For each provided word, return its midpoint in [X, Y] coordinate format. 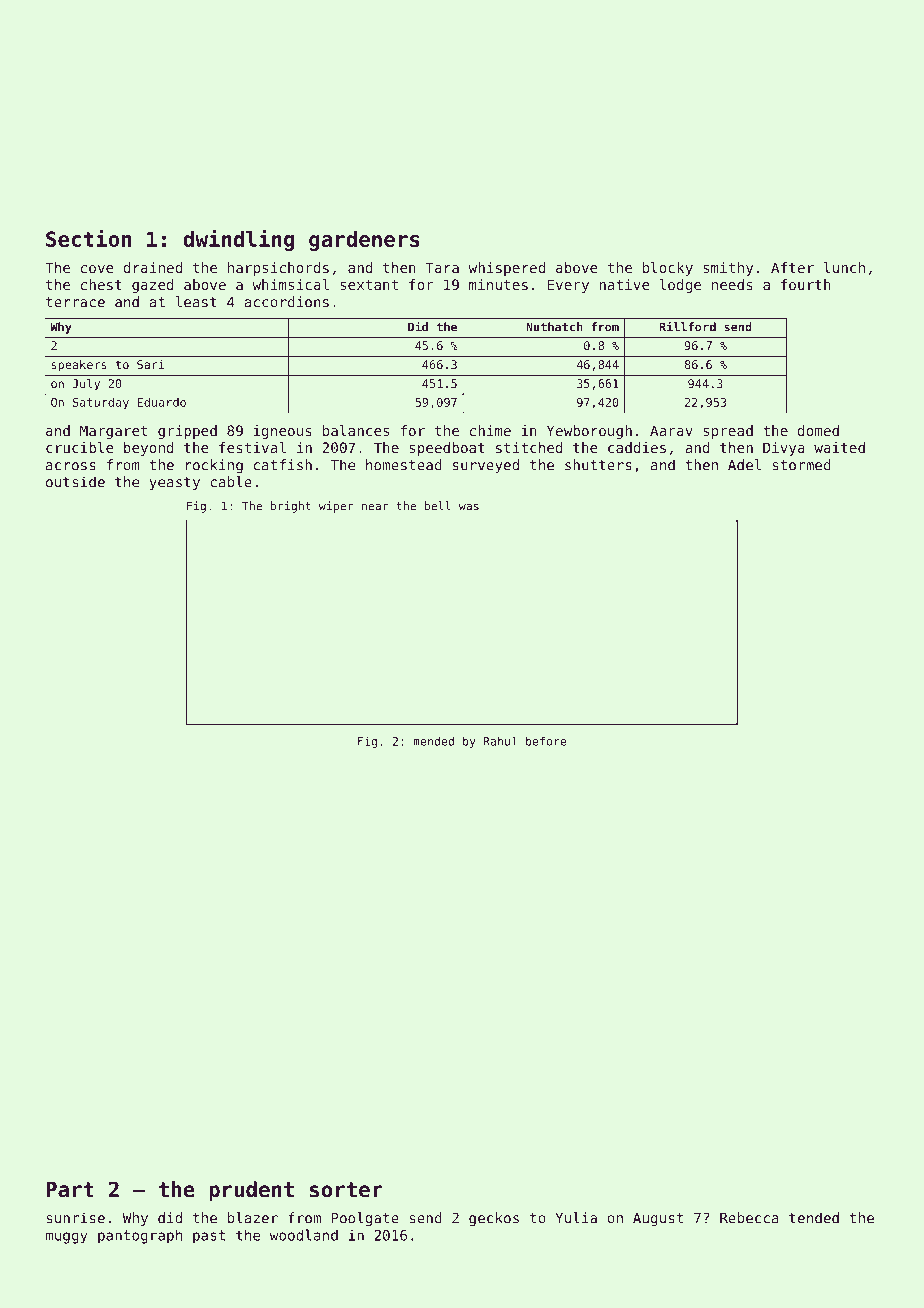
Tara [442, 267]
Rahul [500, 741]
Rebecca [749, 1218]
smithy [728, 269]
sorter [346, 1190]
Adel [744, 465]
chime [490, 430]
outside [75, 482]
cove [97, 269]
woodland [304, 1235]
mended [433, 741]
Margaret [113, 432]
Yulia [576, 1218]
